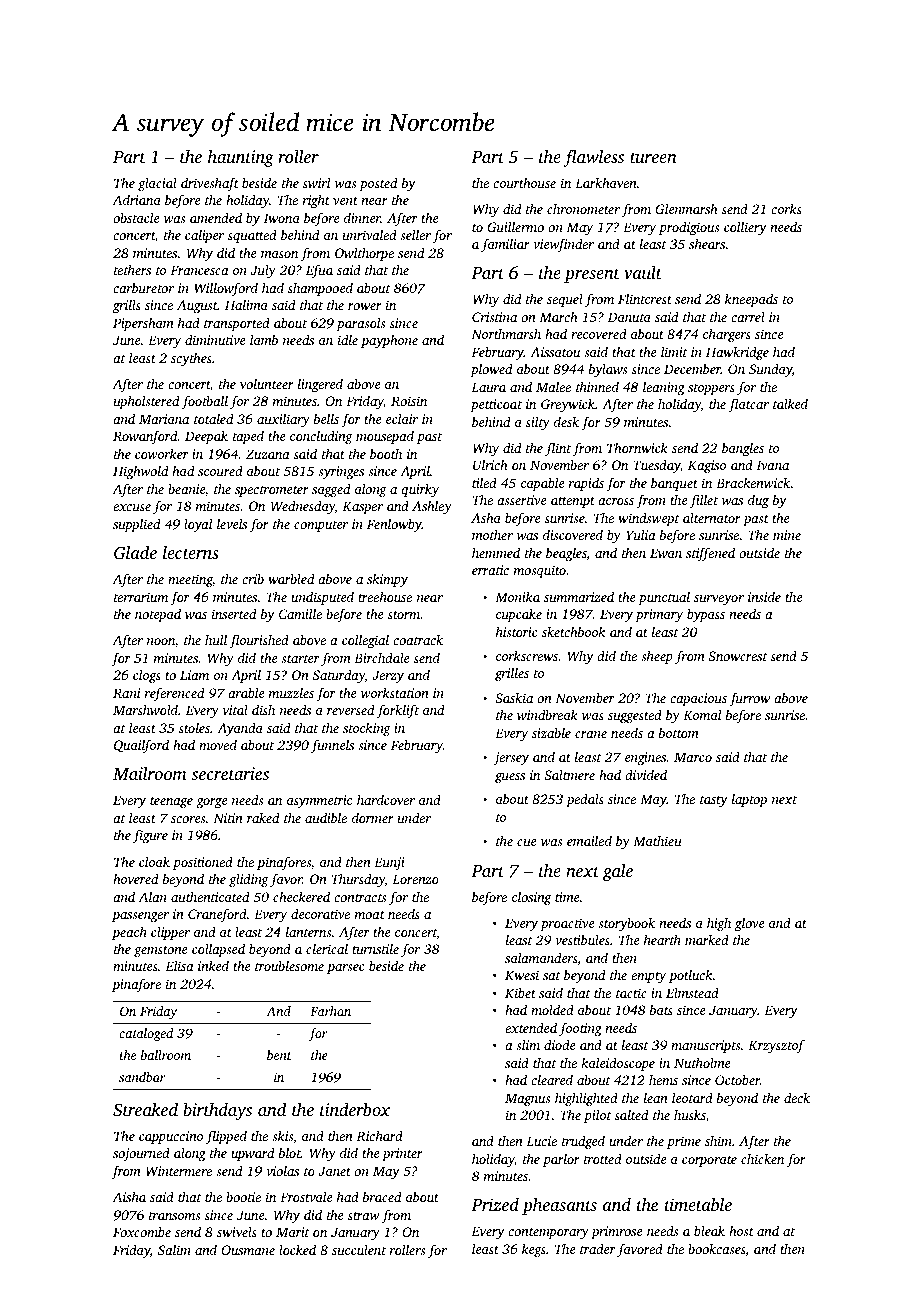 This image has width=924, height=1308. I want to click on dinner, so click(362, 218).
